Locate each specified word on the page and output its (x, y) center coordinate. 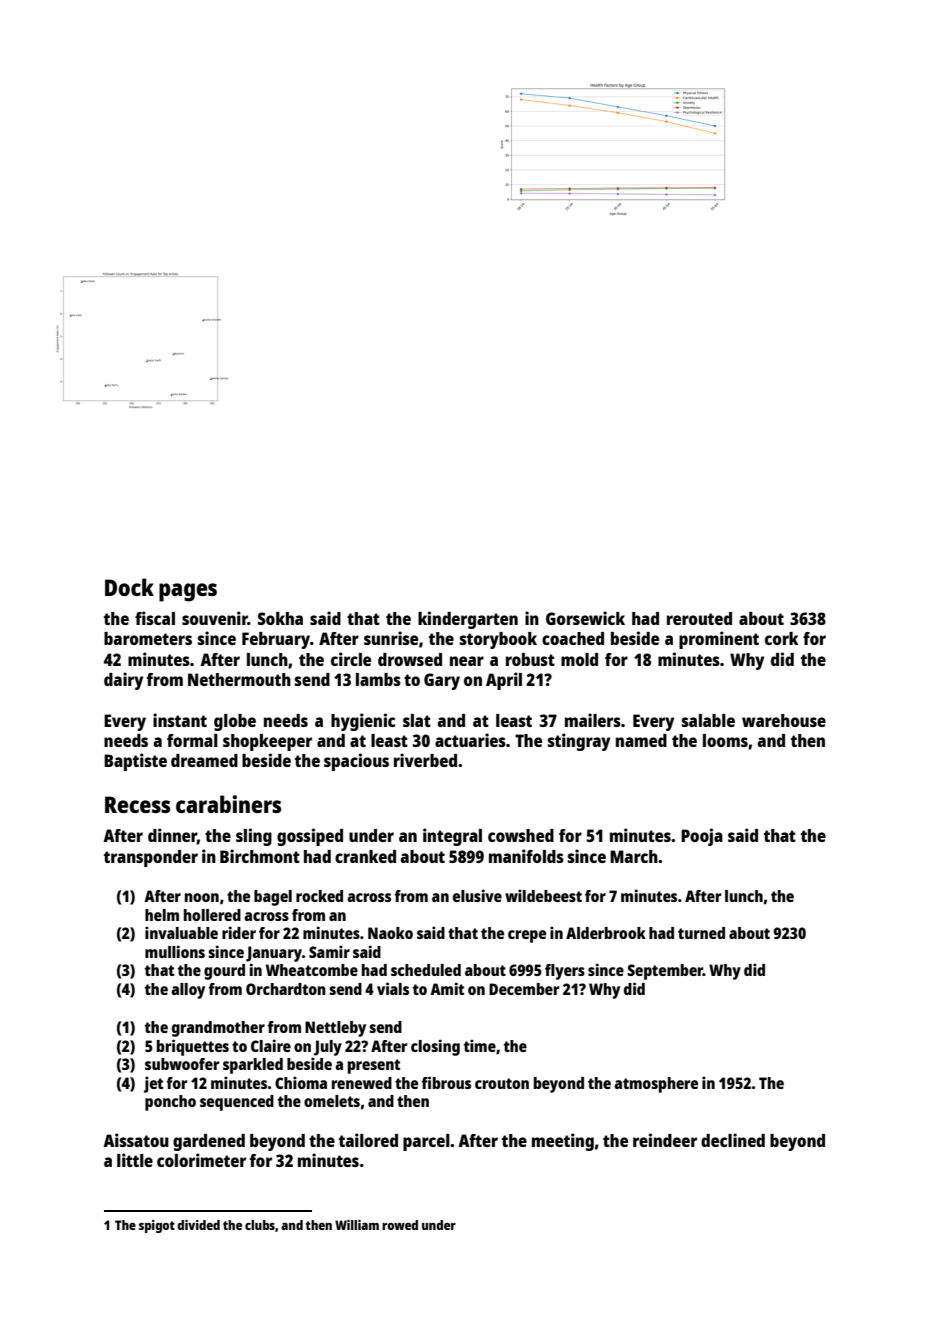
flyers (565, 972)
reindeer (665, 1140)
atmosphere (656, 1085)
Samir (329, 951)
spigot (157, 1226)
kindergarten (468, 620)
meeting (563, 1142)
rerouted (699, 618)
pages (188, 592)
